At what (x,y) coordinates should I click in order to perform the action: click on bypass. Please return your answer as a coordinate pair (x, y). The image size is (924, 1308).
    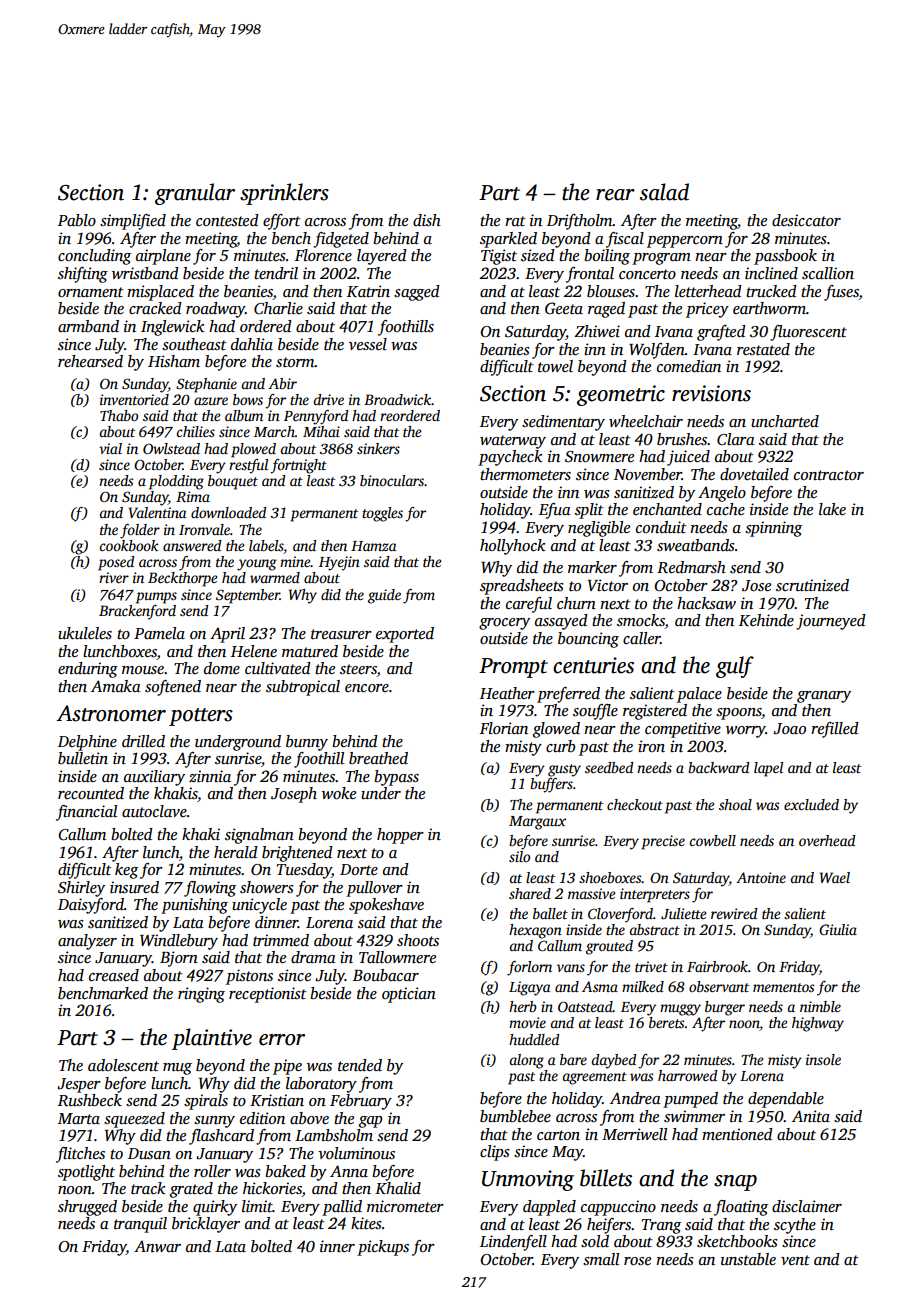
    Looking at the image, I should click on (396, 778).
